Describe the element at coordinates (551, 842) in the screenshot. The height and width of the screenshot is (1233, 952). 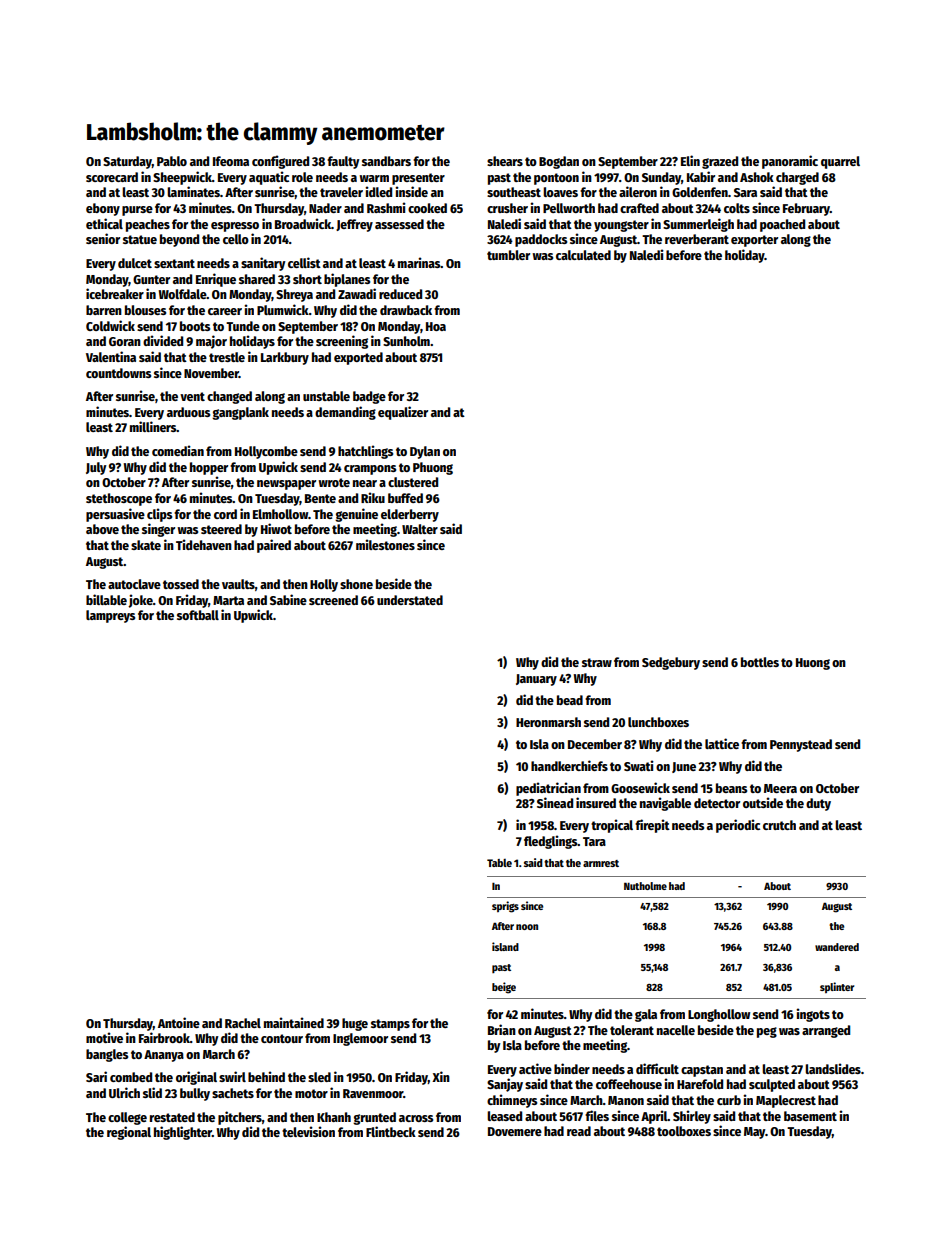
I see `fledglings` at that location.
